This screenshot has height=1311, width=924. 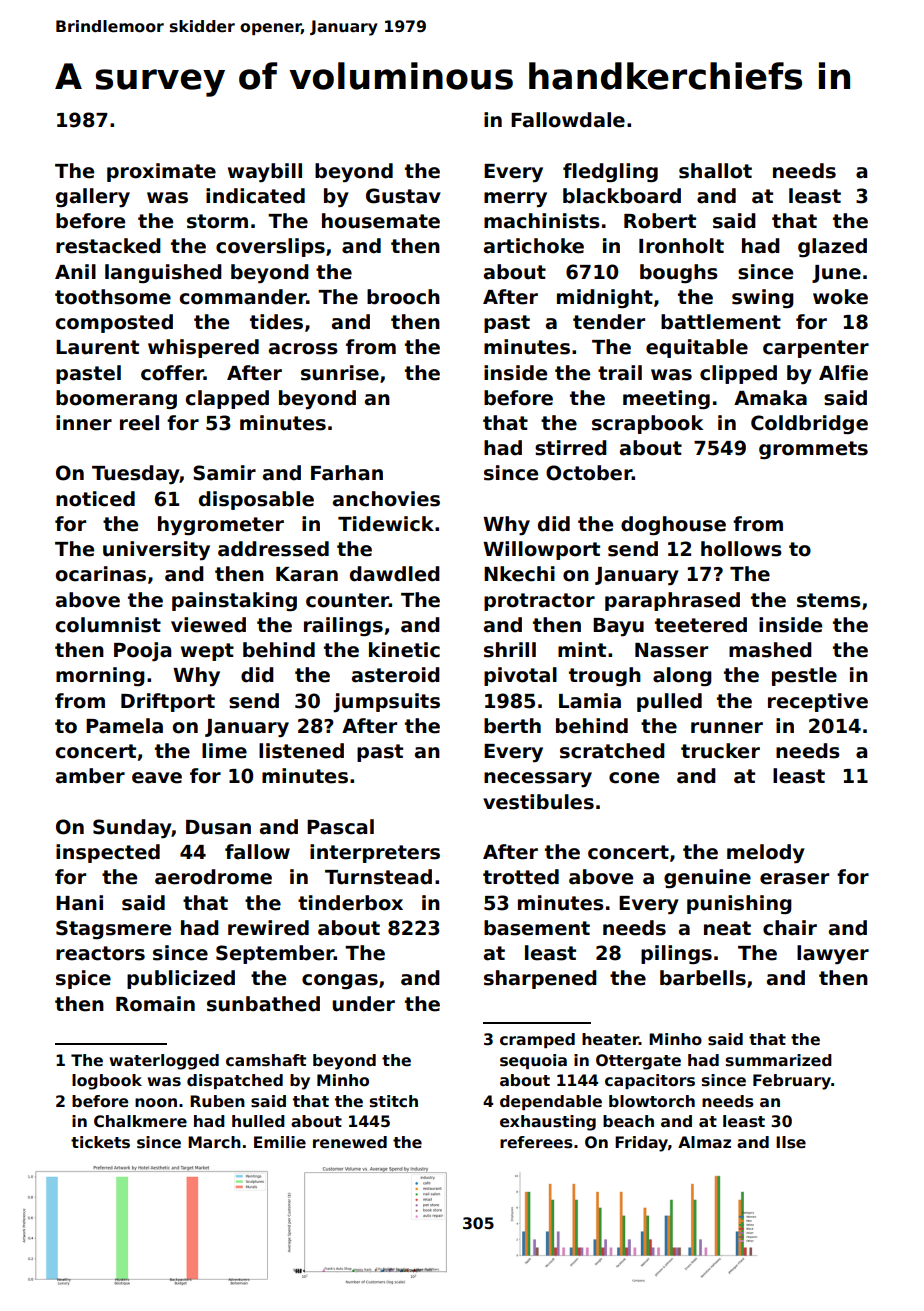 I want to click on melody, so click(x=766, y=853).
